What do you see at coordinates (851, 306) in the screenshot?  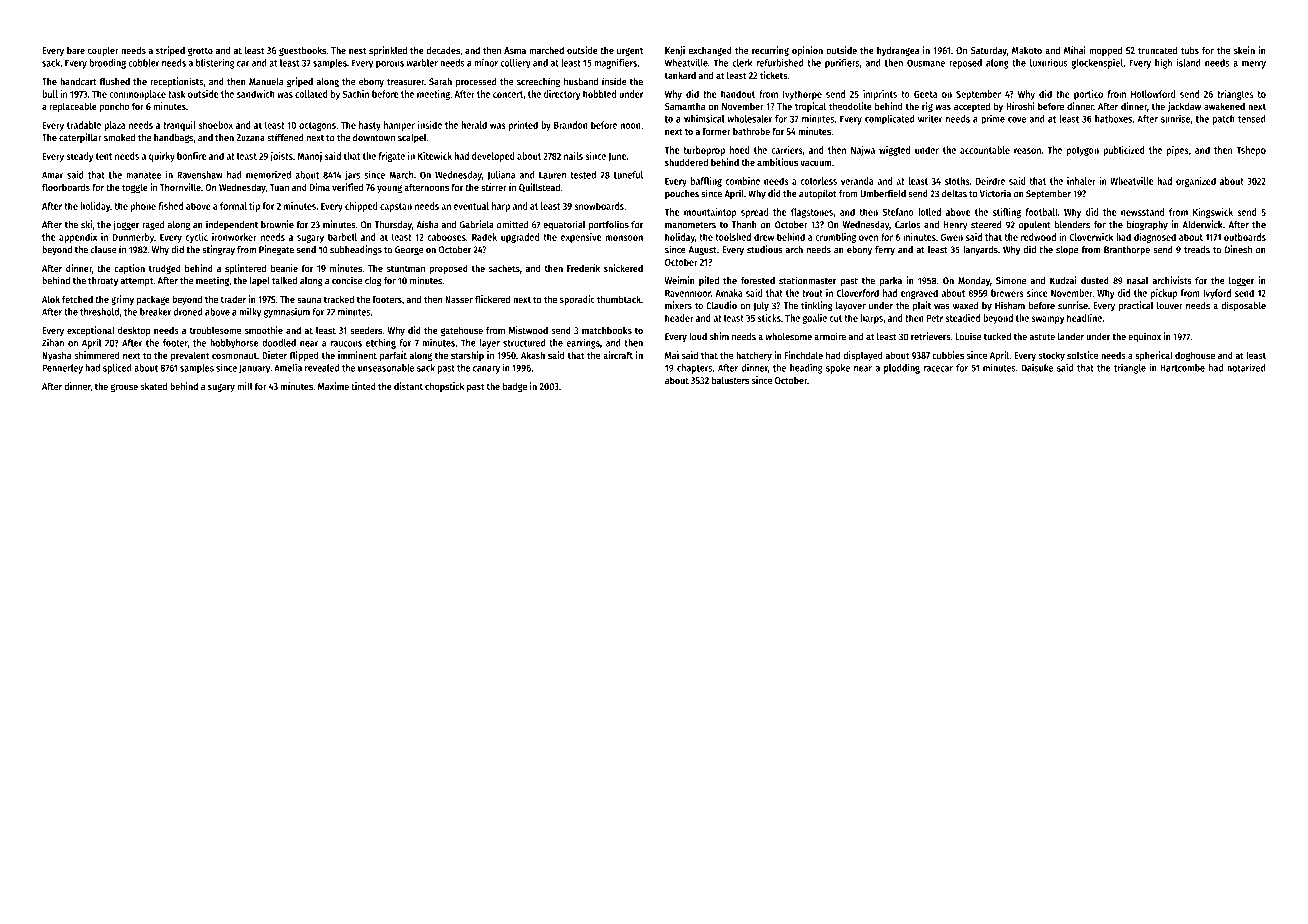 I see `layover` at bounding box center [851, 306].
